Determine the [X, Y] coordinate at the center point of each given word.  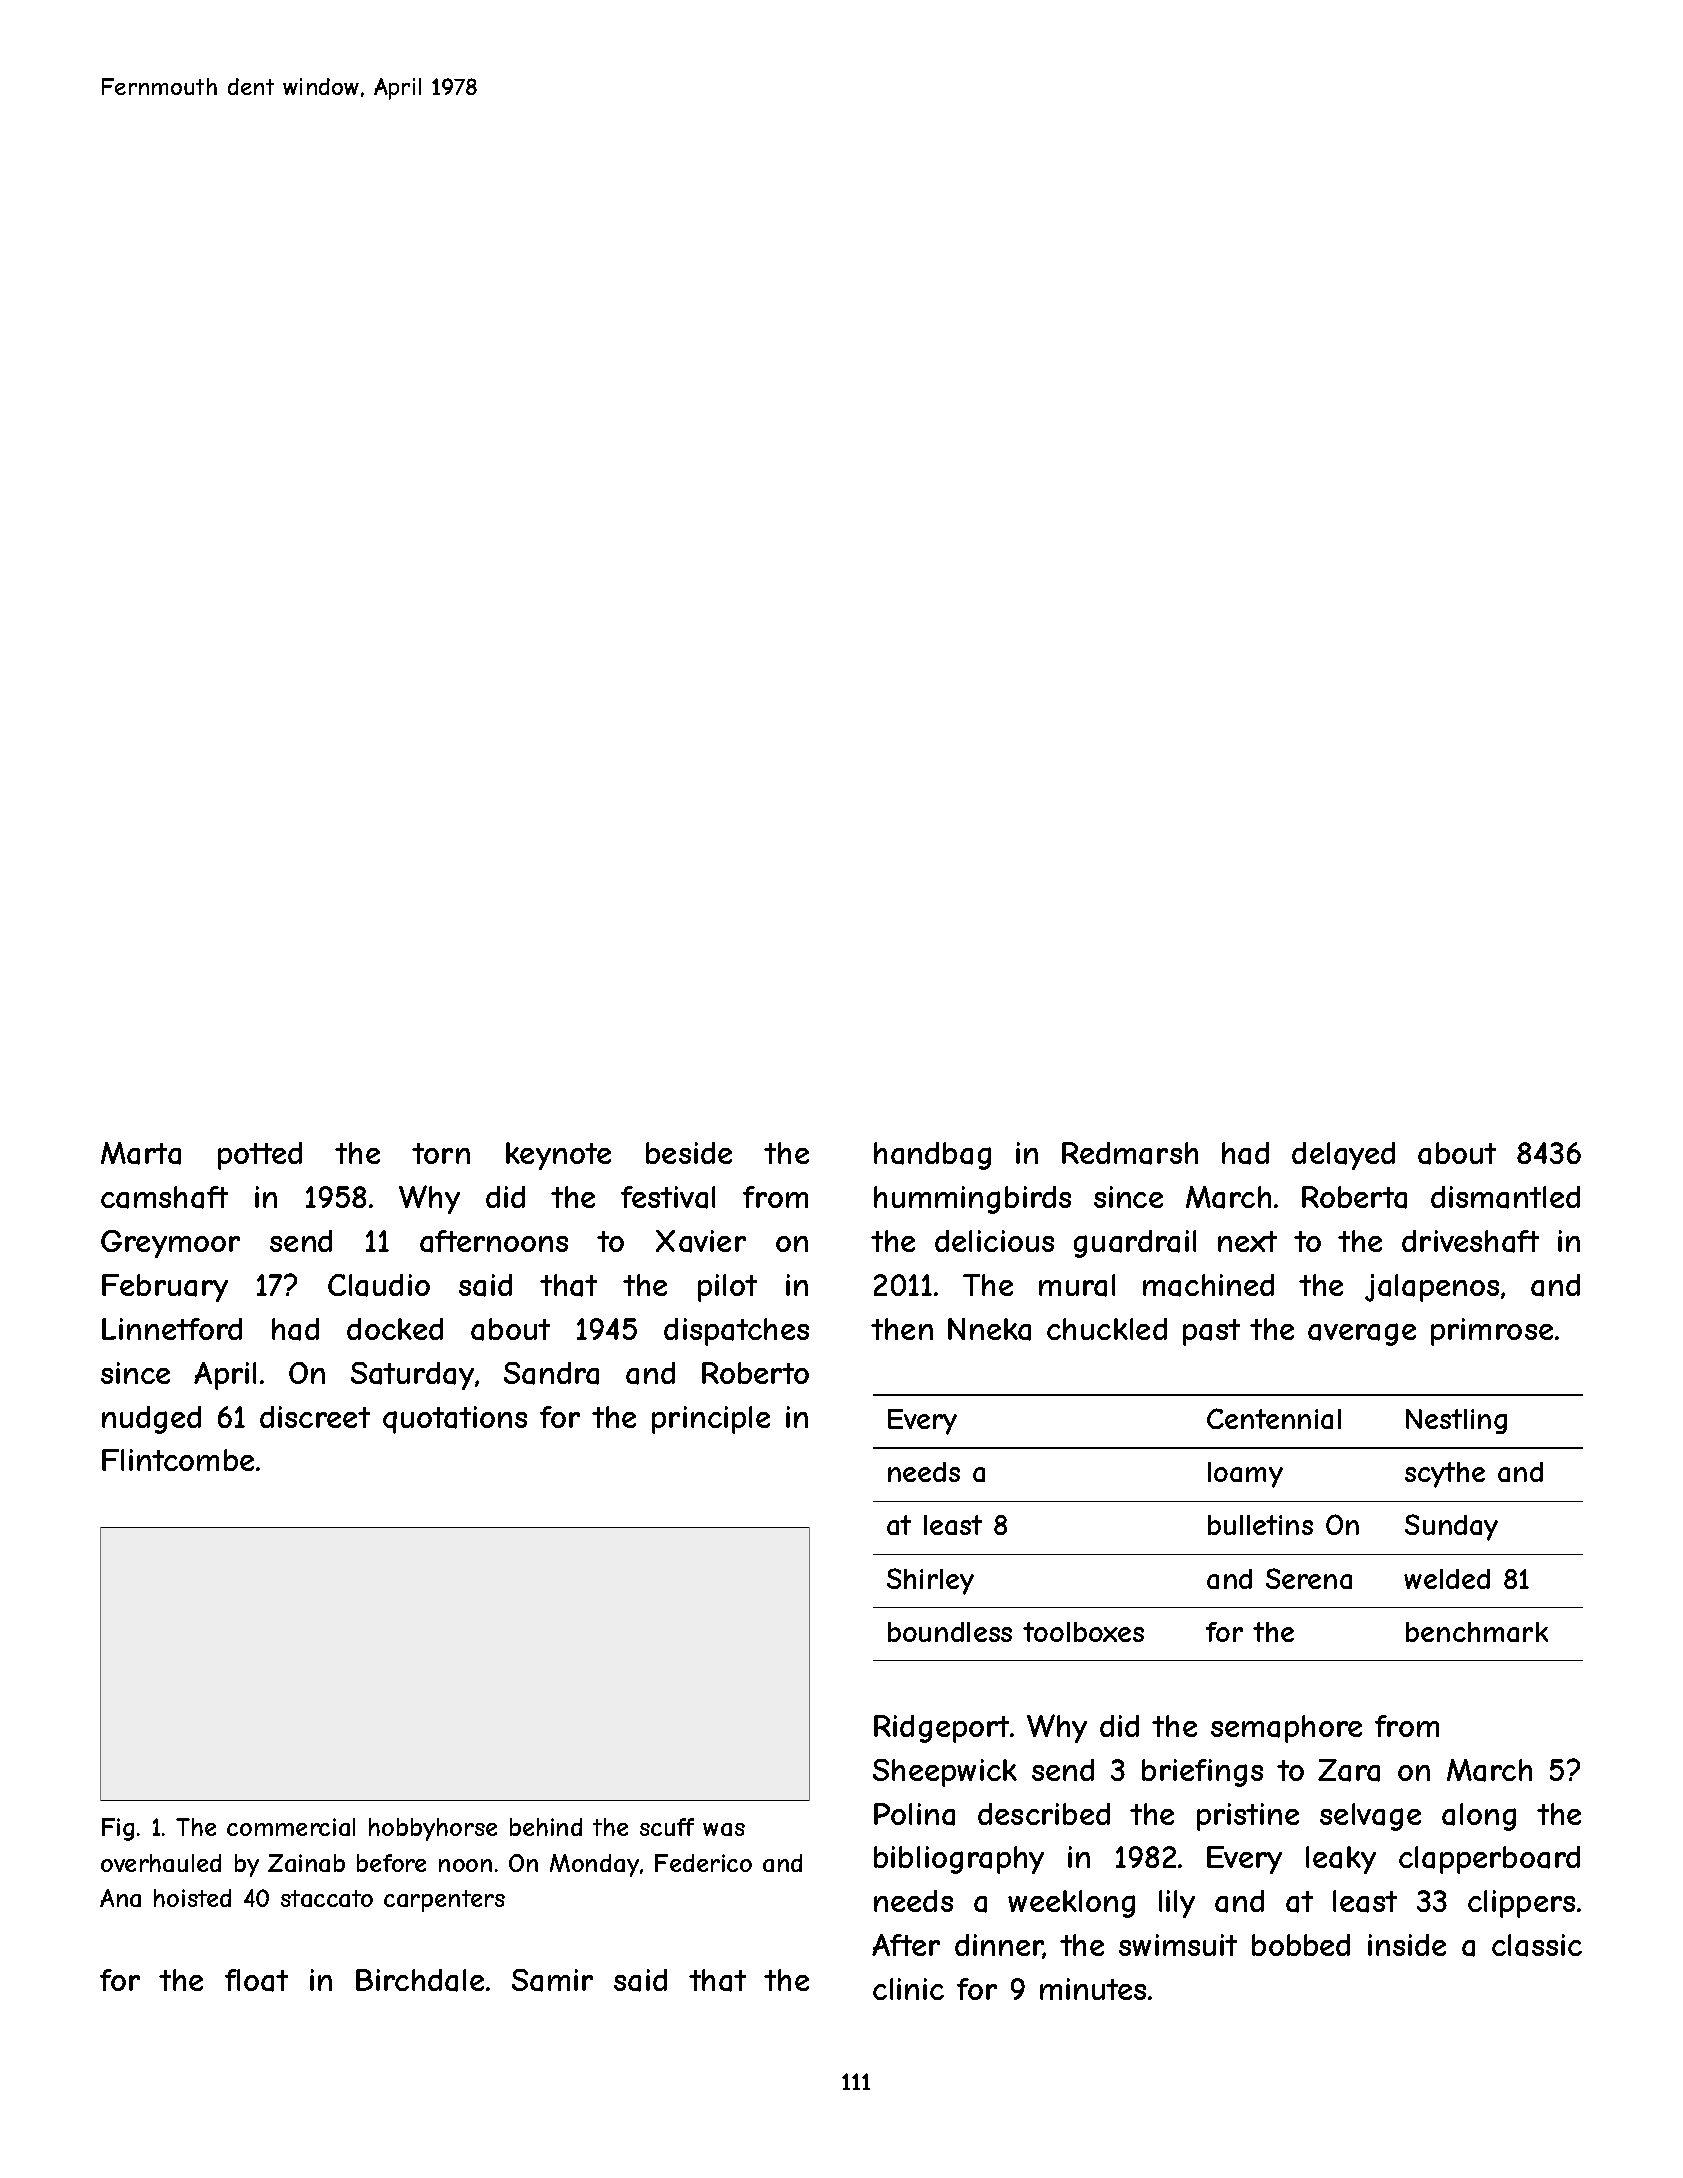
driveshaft [1470, 1241]
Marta [141, 1153]
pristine [1248, 1817]
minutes [1093, 1989]
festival [668, 1197]
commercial [291, 1827]
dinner [999, 1946]
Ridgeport [941, 1729]
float [256, 1980]
